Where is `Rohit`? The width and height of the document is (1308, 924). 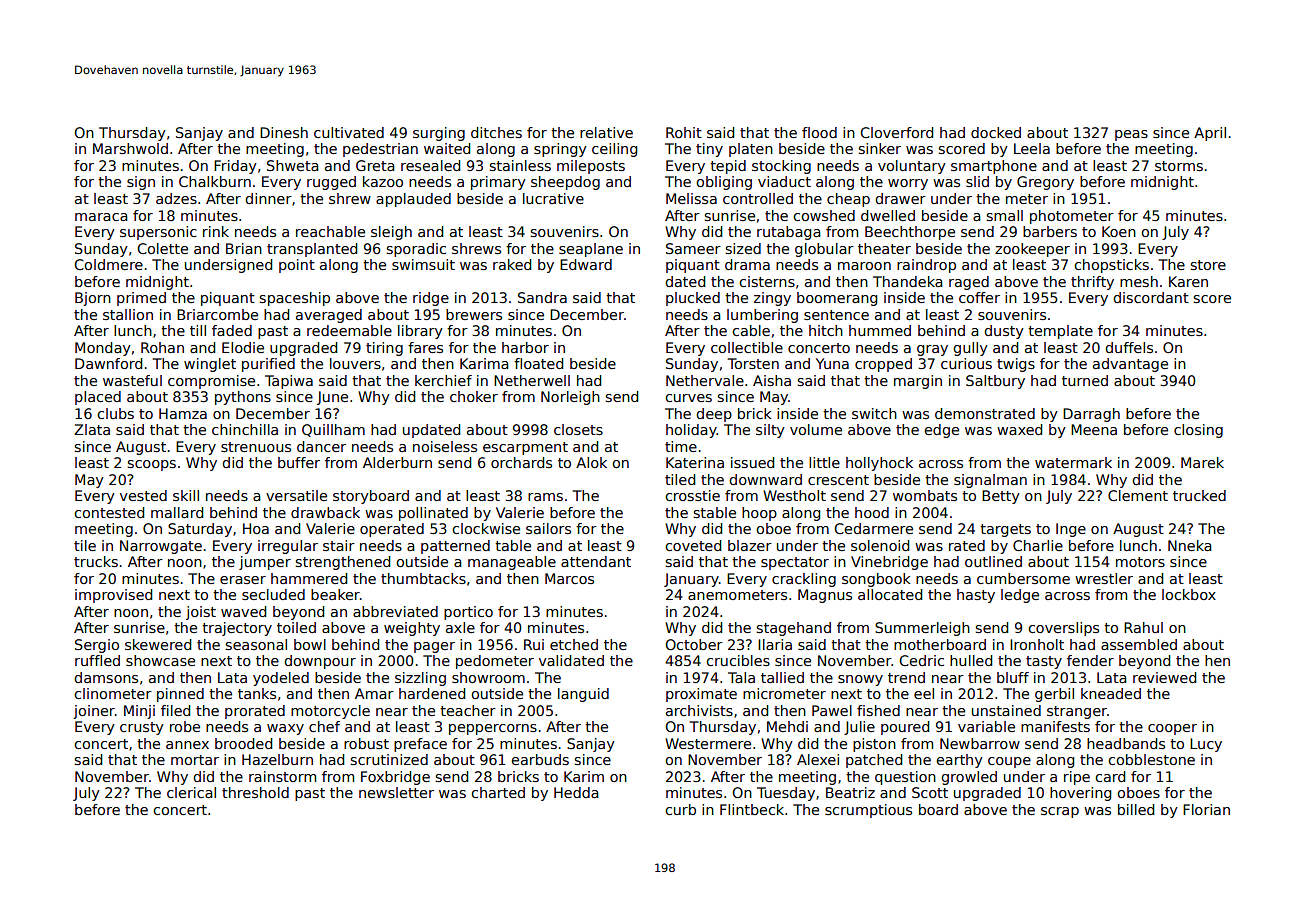 Rohit is located at coordinates (684, 132).
